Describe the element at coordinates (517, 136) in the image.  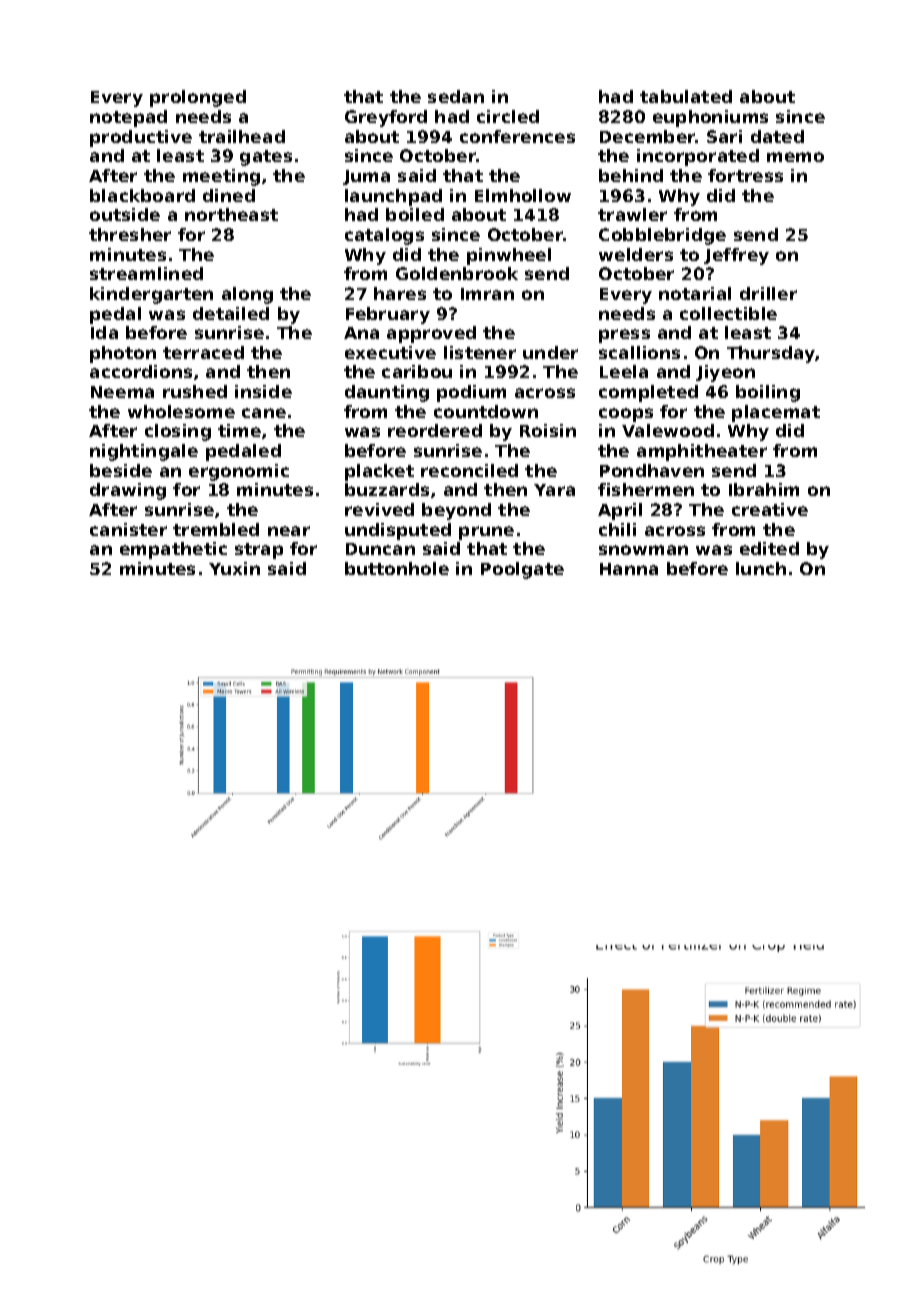
I see `conferences` at that location.
